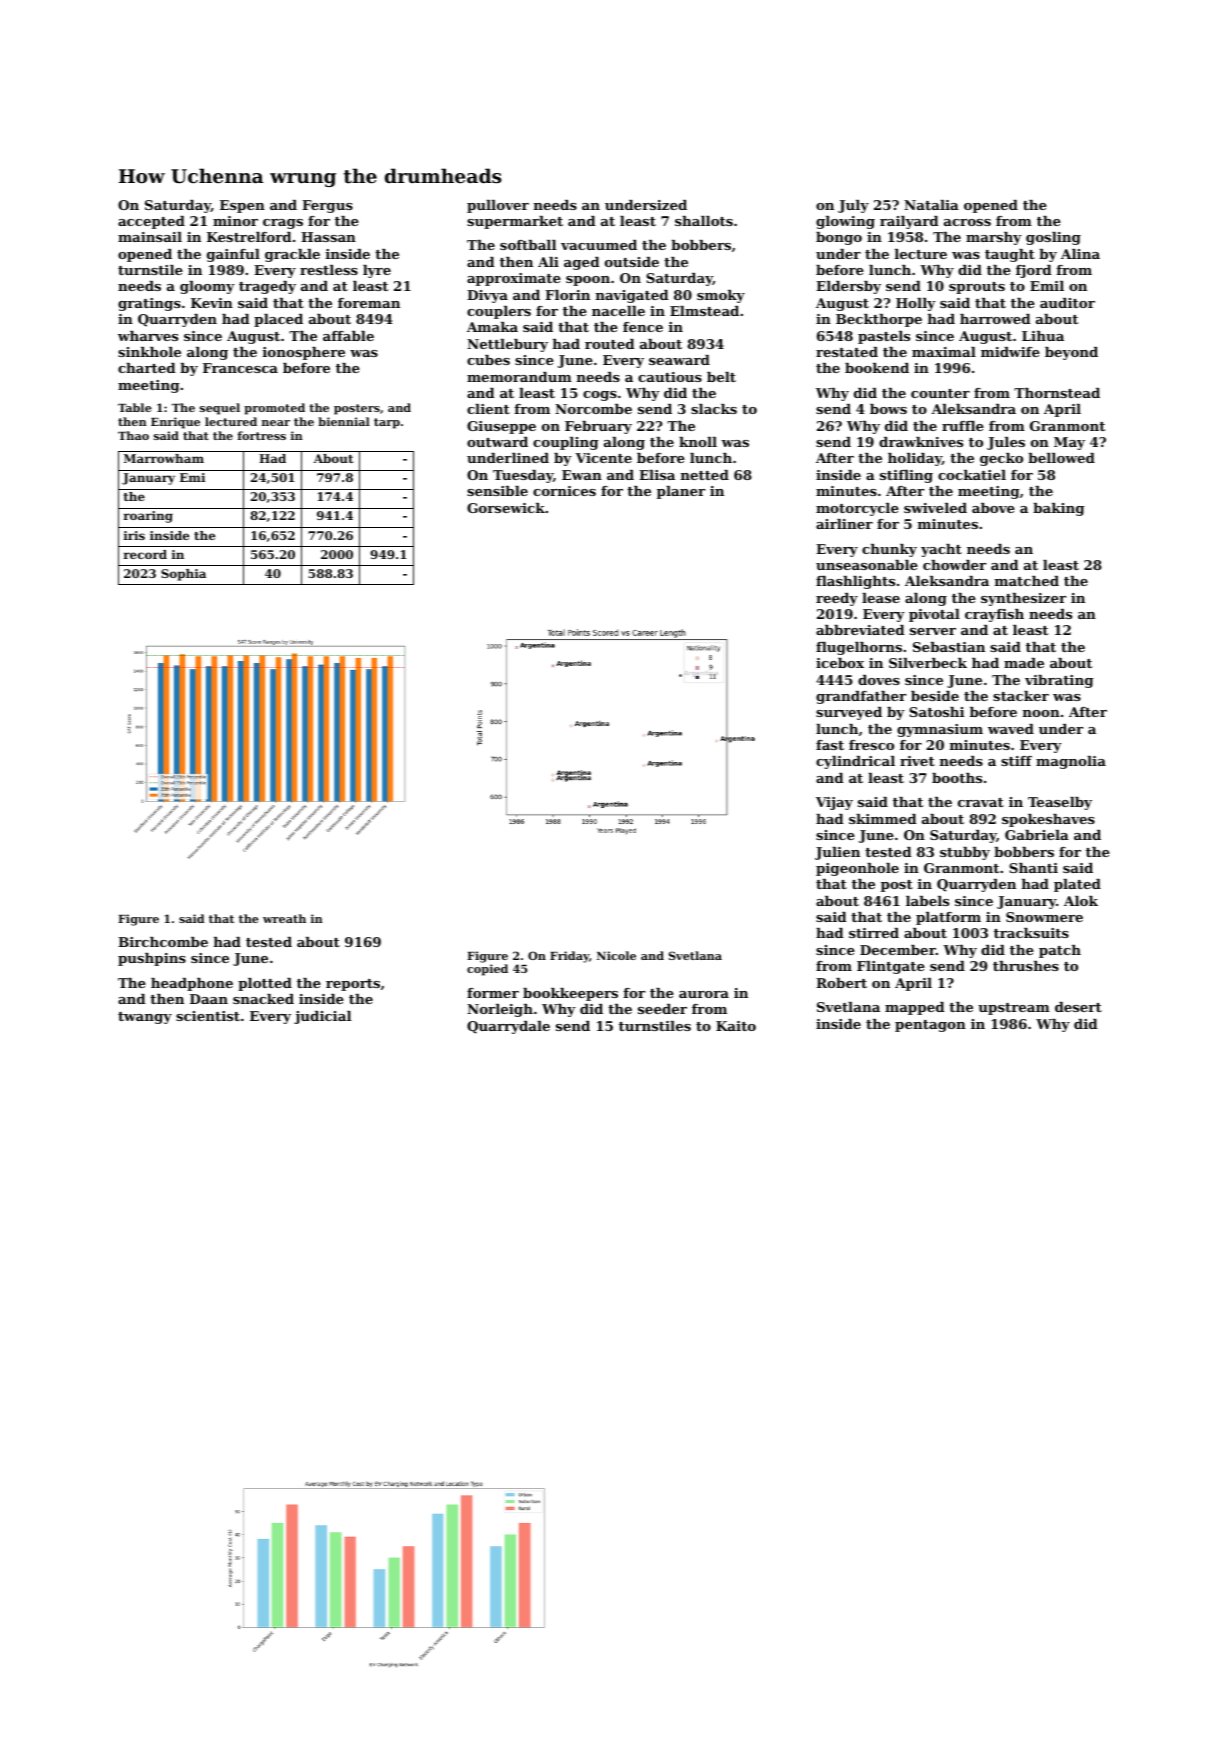  Describe the element at coordinates (145, 1018) in the document. I see `twangy` at that location.
